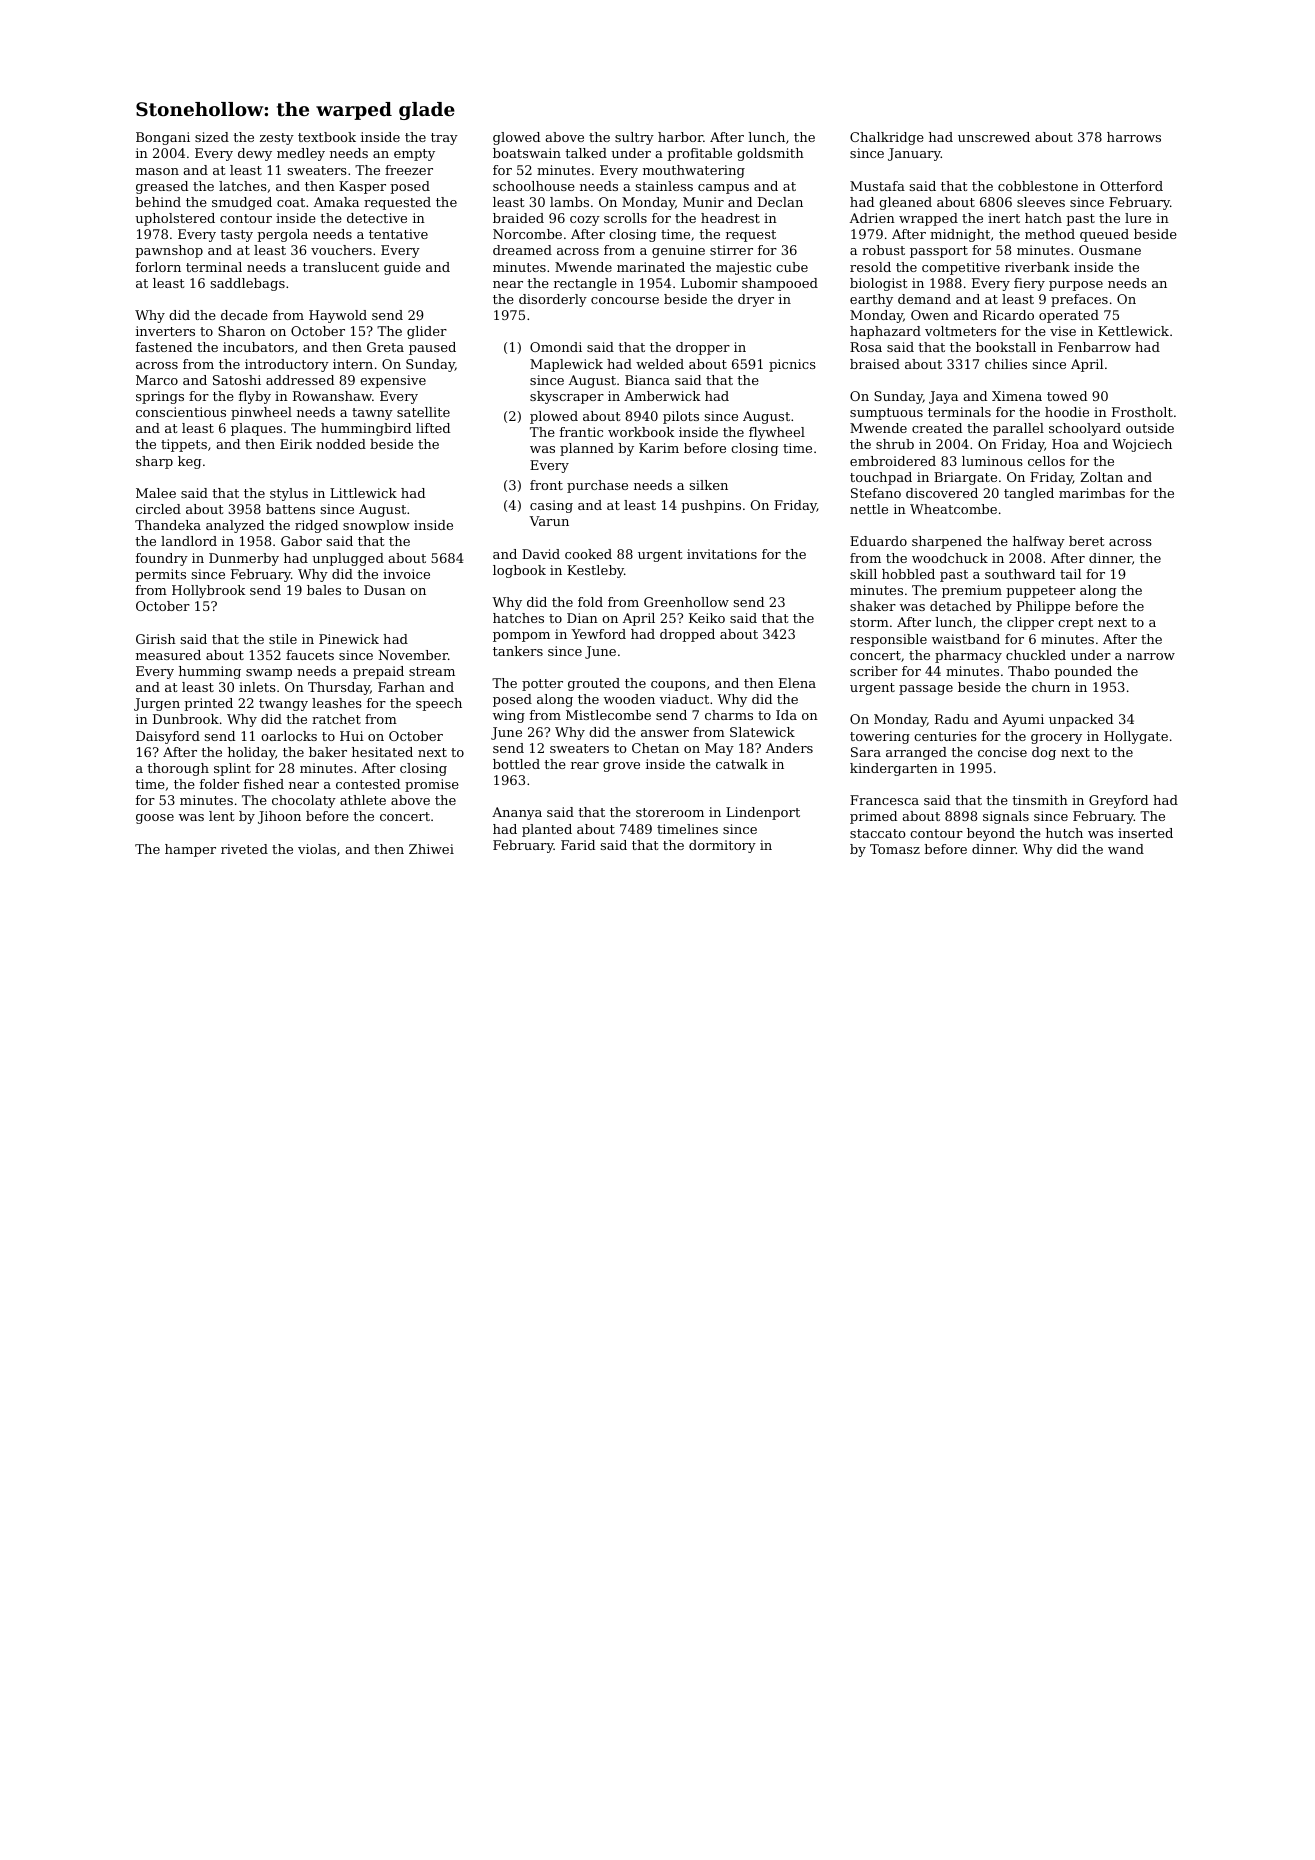 The image size is (1315, 1860). I want to click on harrows, so click(1134, 137).
